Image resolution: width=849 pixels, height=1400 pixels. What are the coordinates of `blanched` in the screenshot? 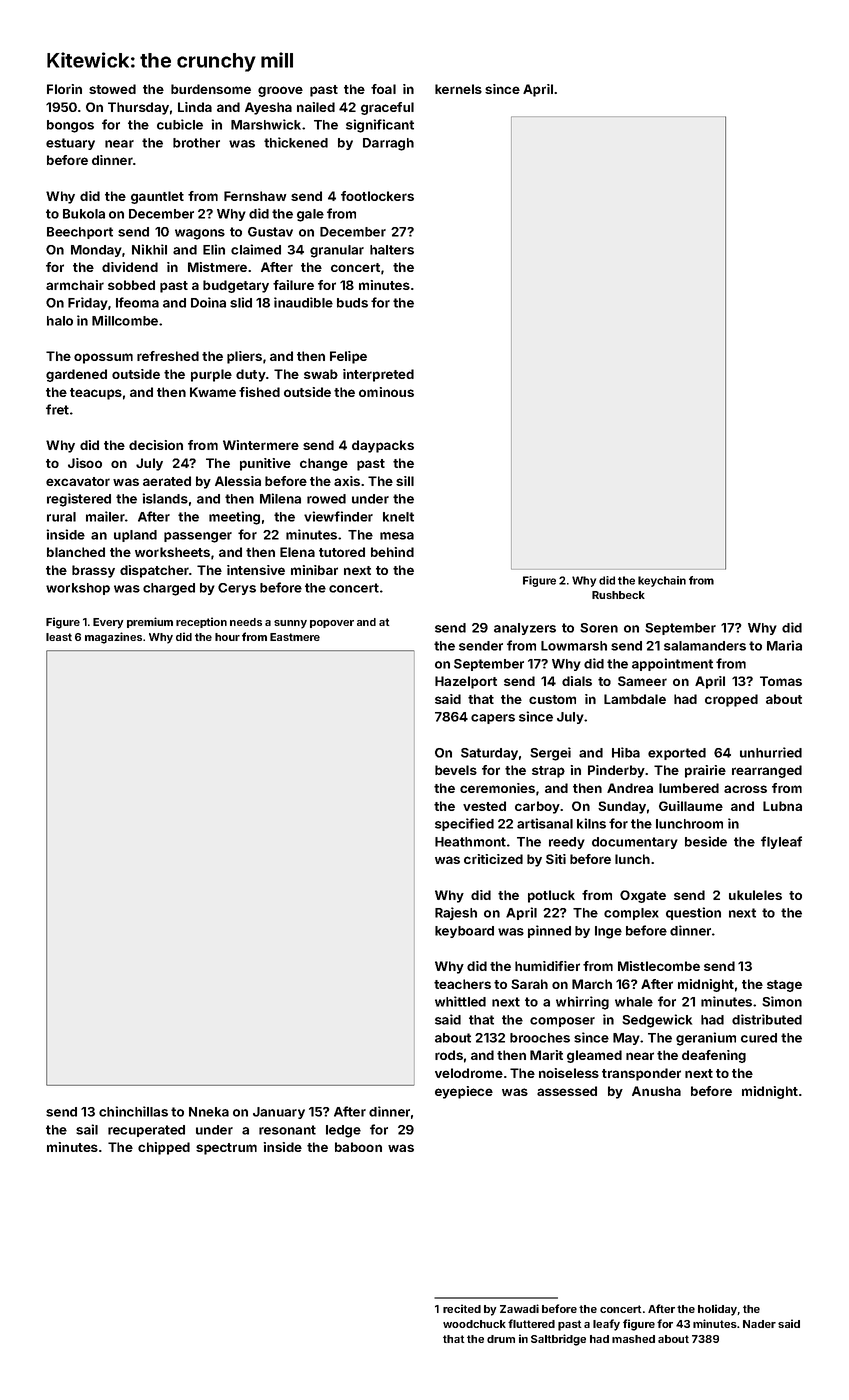 It's located at (76, 552).
